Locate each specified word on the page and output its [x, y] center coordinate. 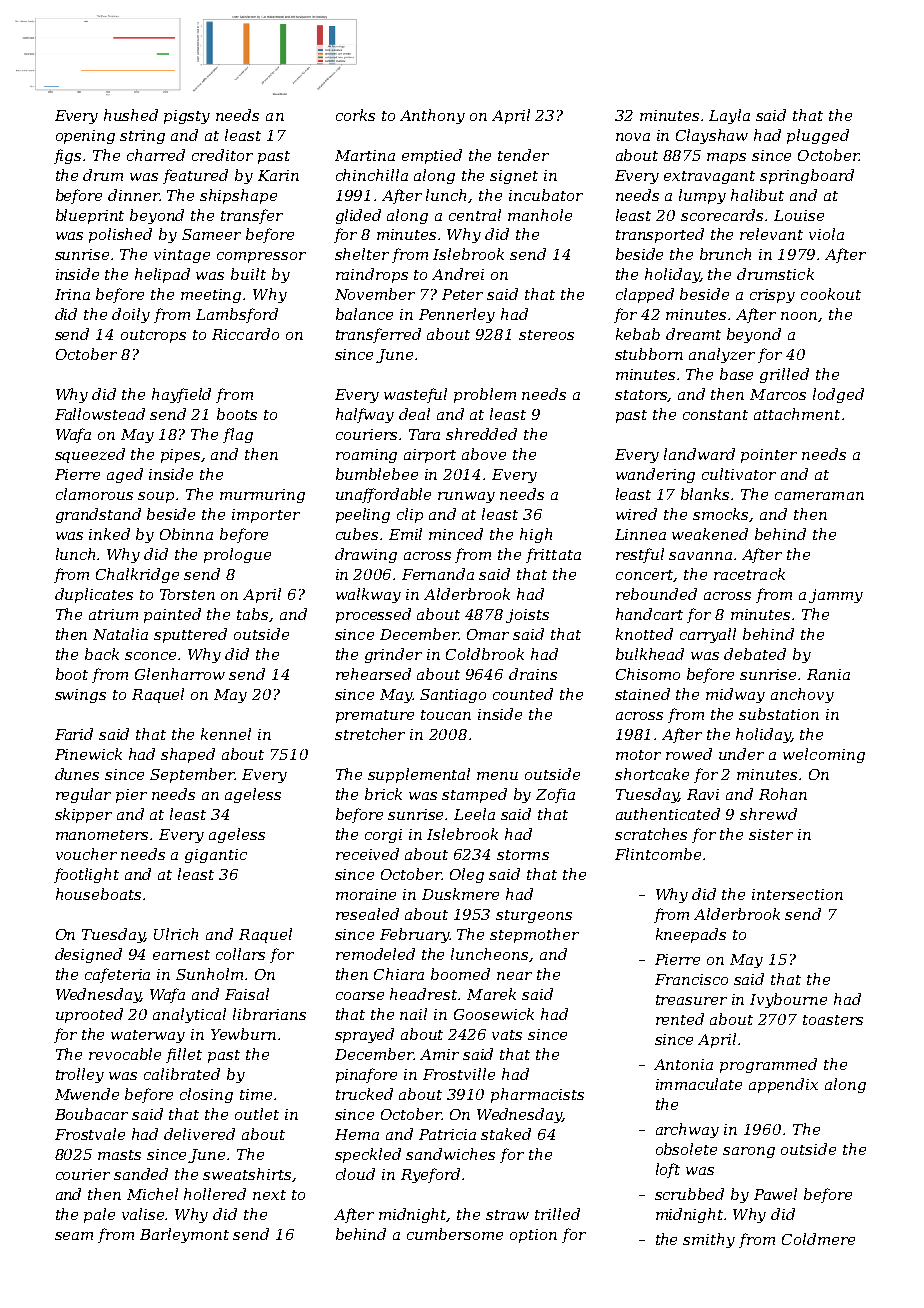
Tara [424, 434]
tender [523, 155]
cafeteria [117, 975]
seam [74, 1236]
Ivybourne [788, 1000]
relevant [771, 234]
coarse [360, 996]
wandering [655, 475]
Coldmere [818, 1239]
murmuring [262, 496]
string [142, 137]
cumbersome [455, 1234]
